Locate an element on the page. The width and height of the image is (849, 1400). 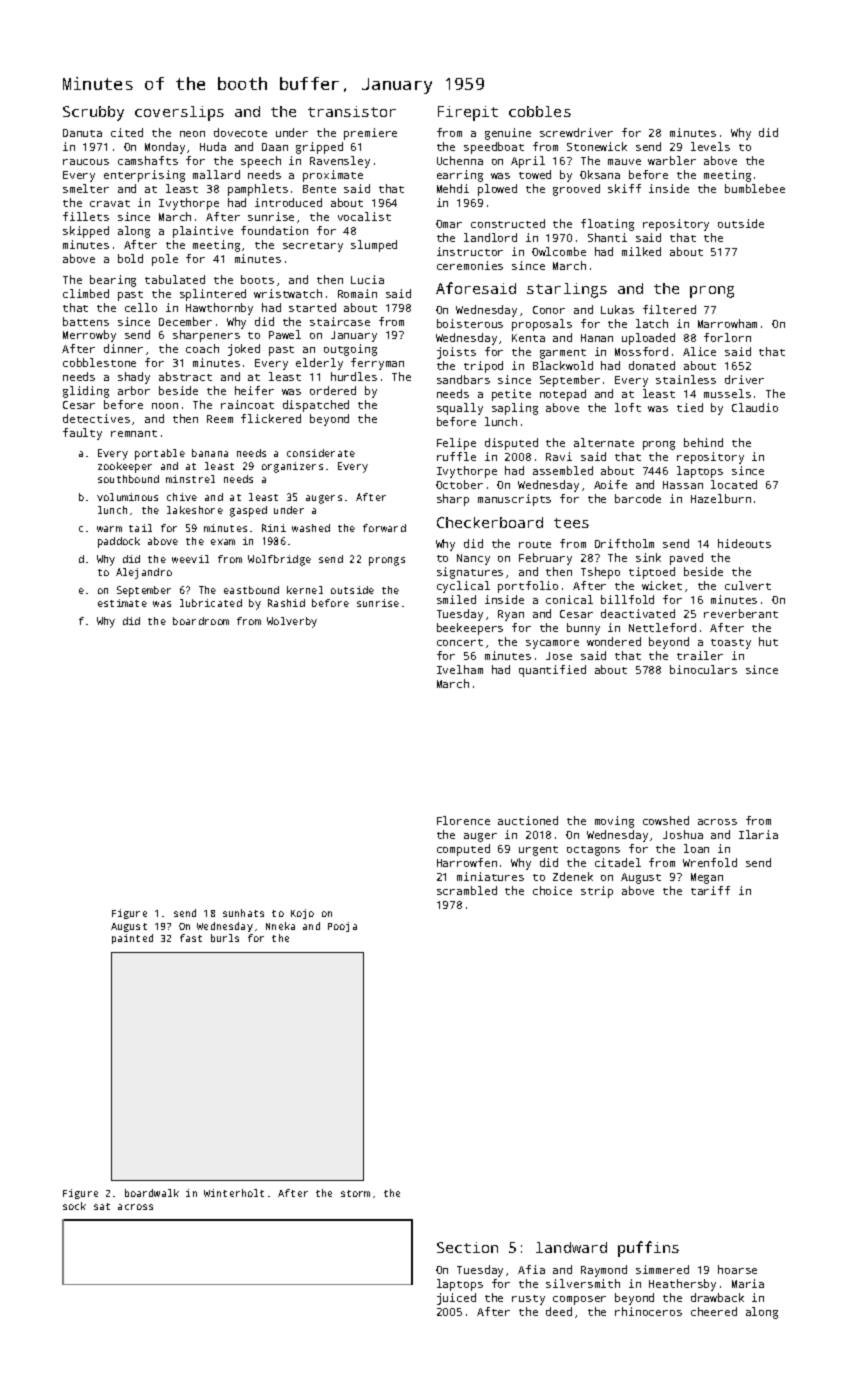
Romain is located at coordinates (357, 293).
